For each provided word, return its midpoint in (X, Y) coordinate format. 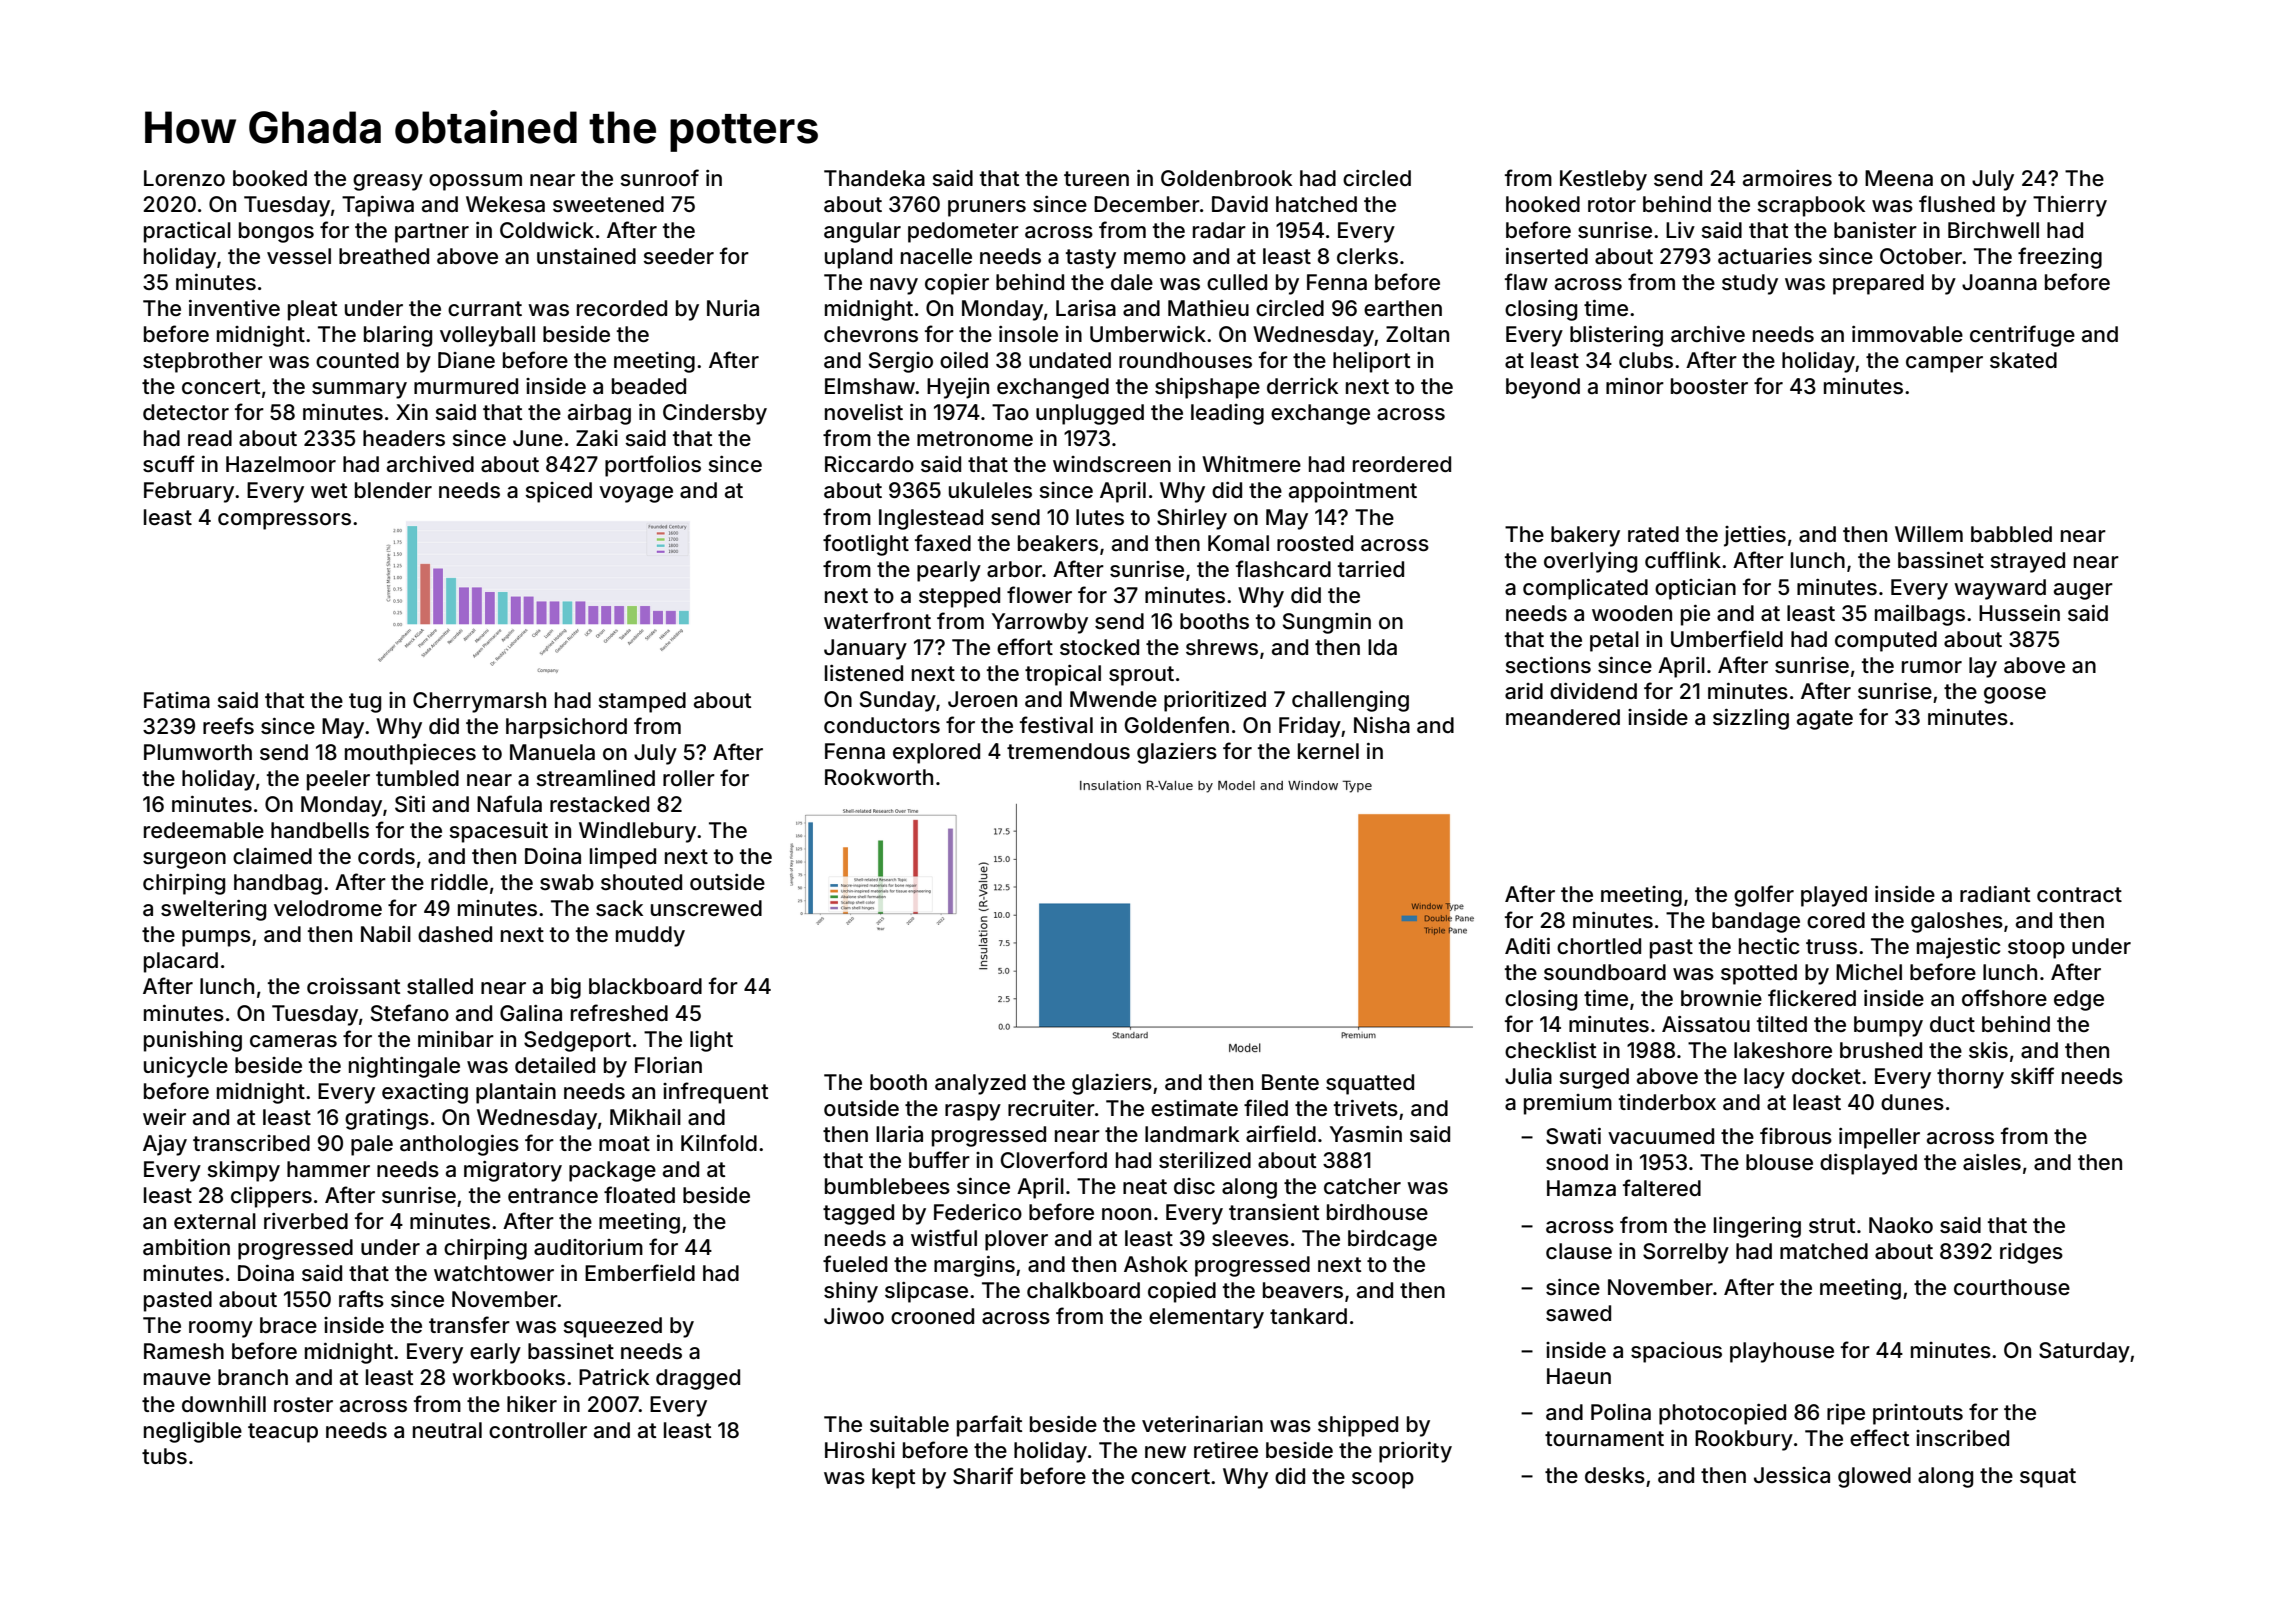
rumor (1932, 667)
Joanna (1999, 282)
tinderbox (1667, 1102)
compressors (284, 521)
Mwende (1113, 699)
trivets (1366, 1108)
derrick (1302, 386)
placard (181, 962)
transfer (469, 1325)
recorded (622, 308)
